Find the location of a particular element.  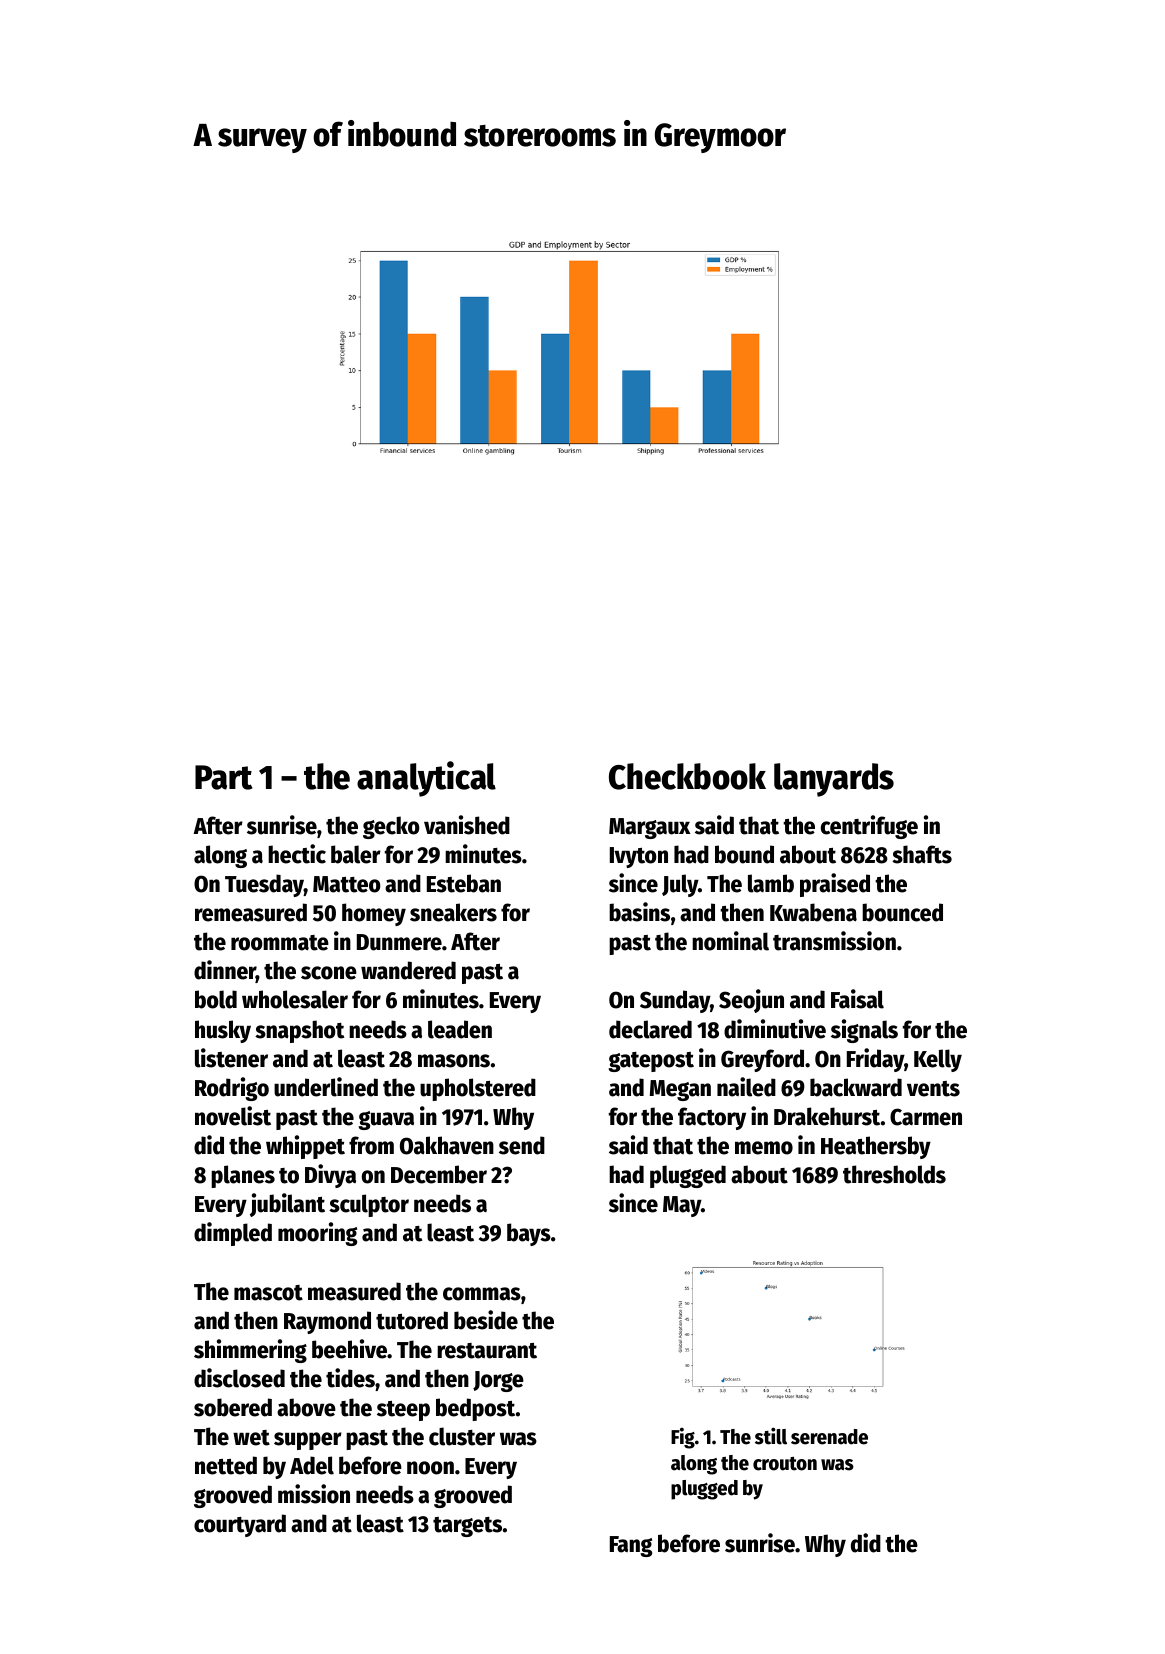

Greyford is located at coordinates (762, 1060).
